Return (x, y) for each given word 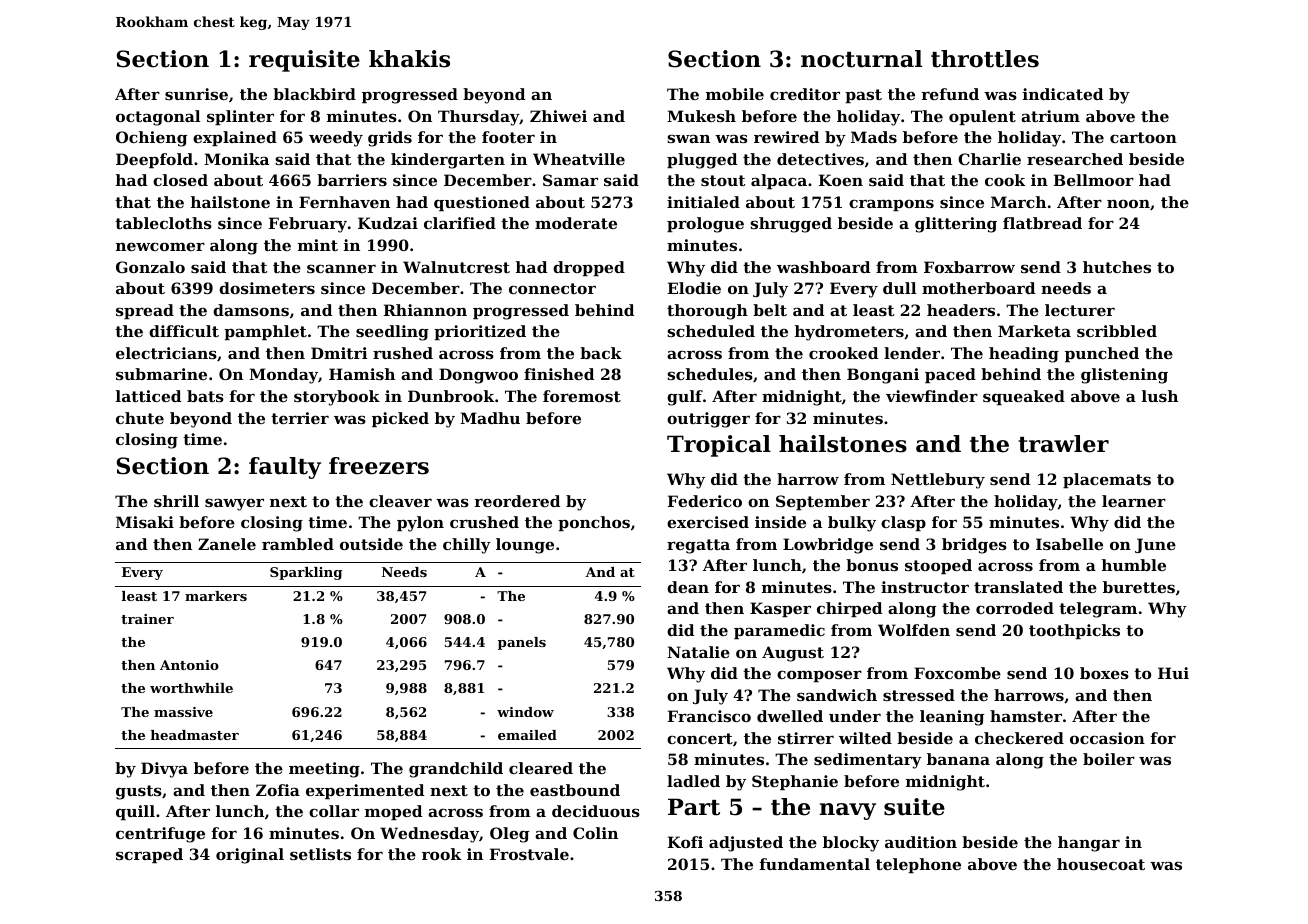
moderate (576, 223)
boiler (1109, 759)
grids (390, 139)
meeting (324, 770)
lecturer (1080, 310)
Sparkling (306, 573)
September (823, 502)
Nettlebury (938, 481)
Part (694, 807)
